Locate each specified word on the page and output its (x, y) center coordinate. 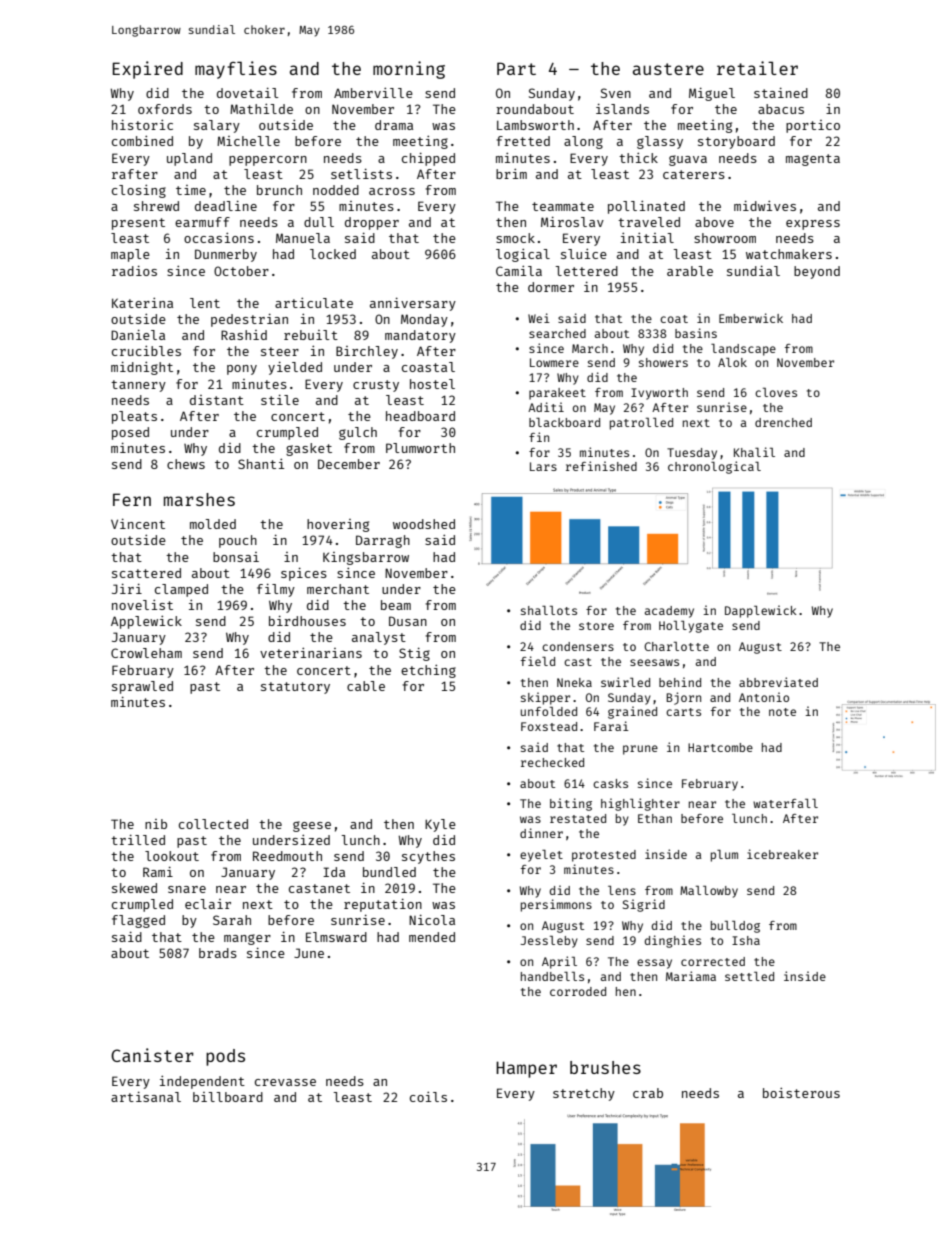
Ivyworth (659, 394)
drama (394, 125)
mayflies (236, 70)
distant (217, 400)
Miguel (712, 94)
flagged (138, 921)
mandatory (420, 336)
